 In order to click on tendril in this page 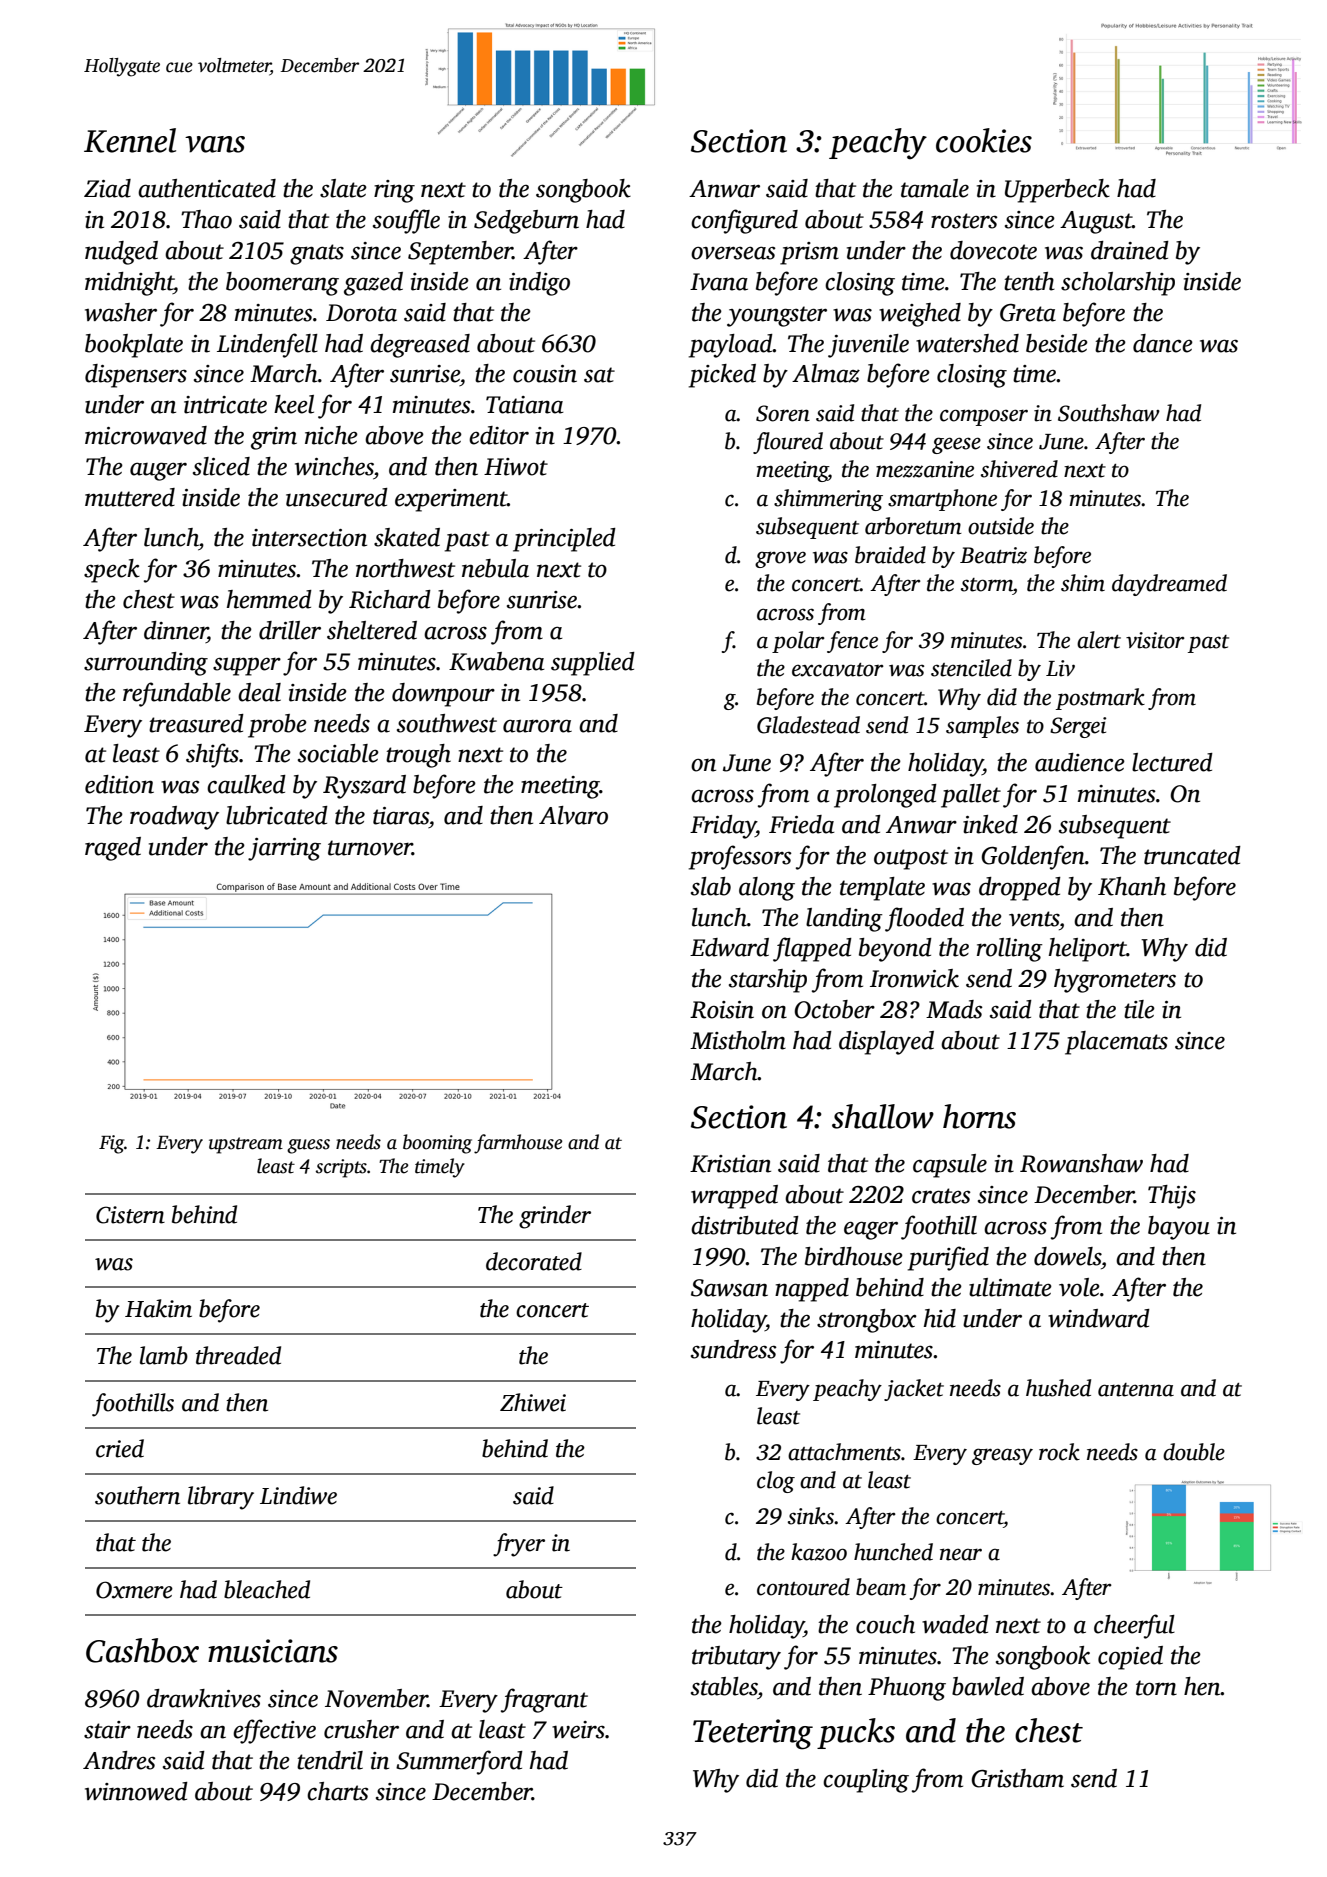, I will do `click(330, 1760)`.
